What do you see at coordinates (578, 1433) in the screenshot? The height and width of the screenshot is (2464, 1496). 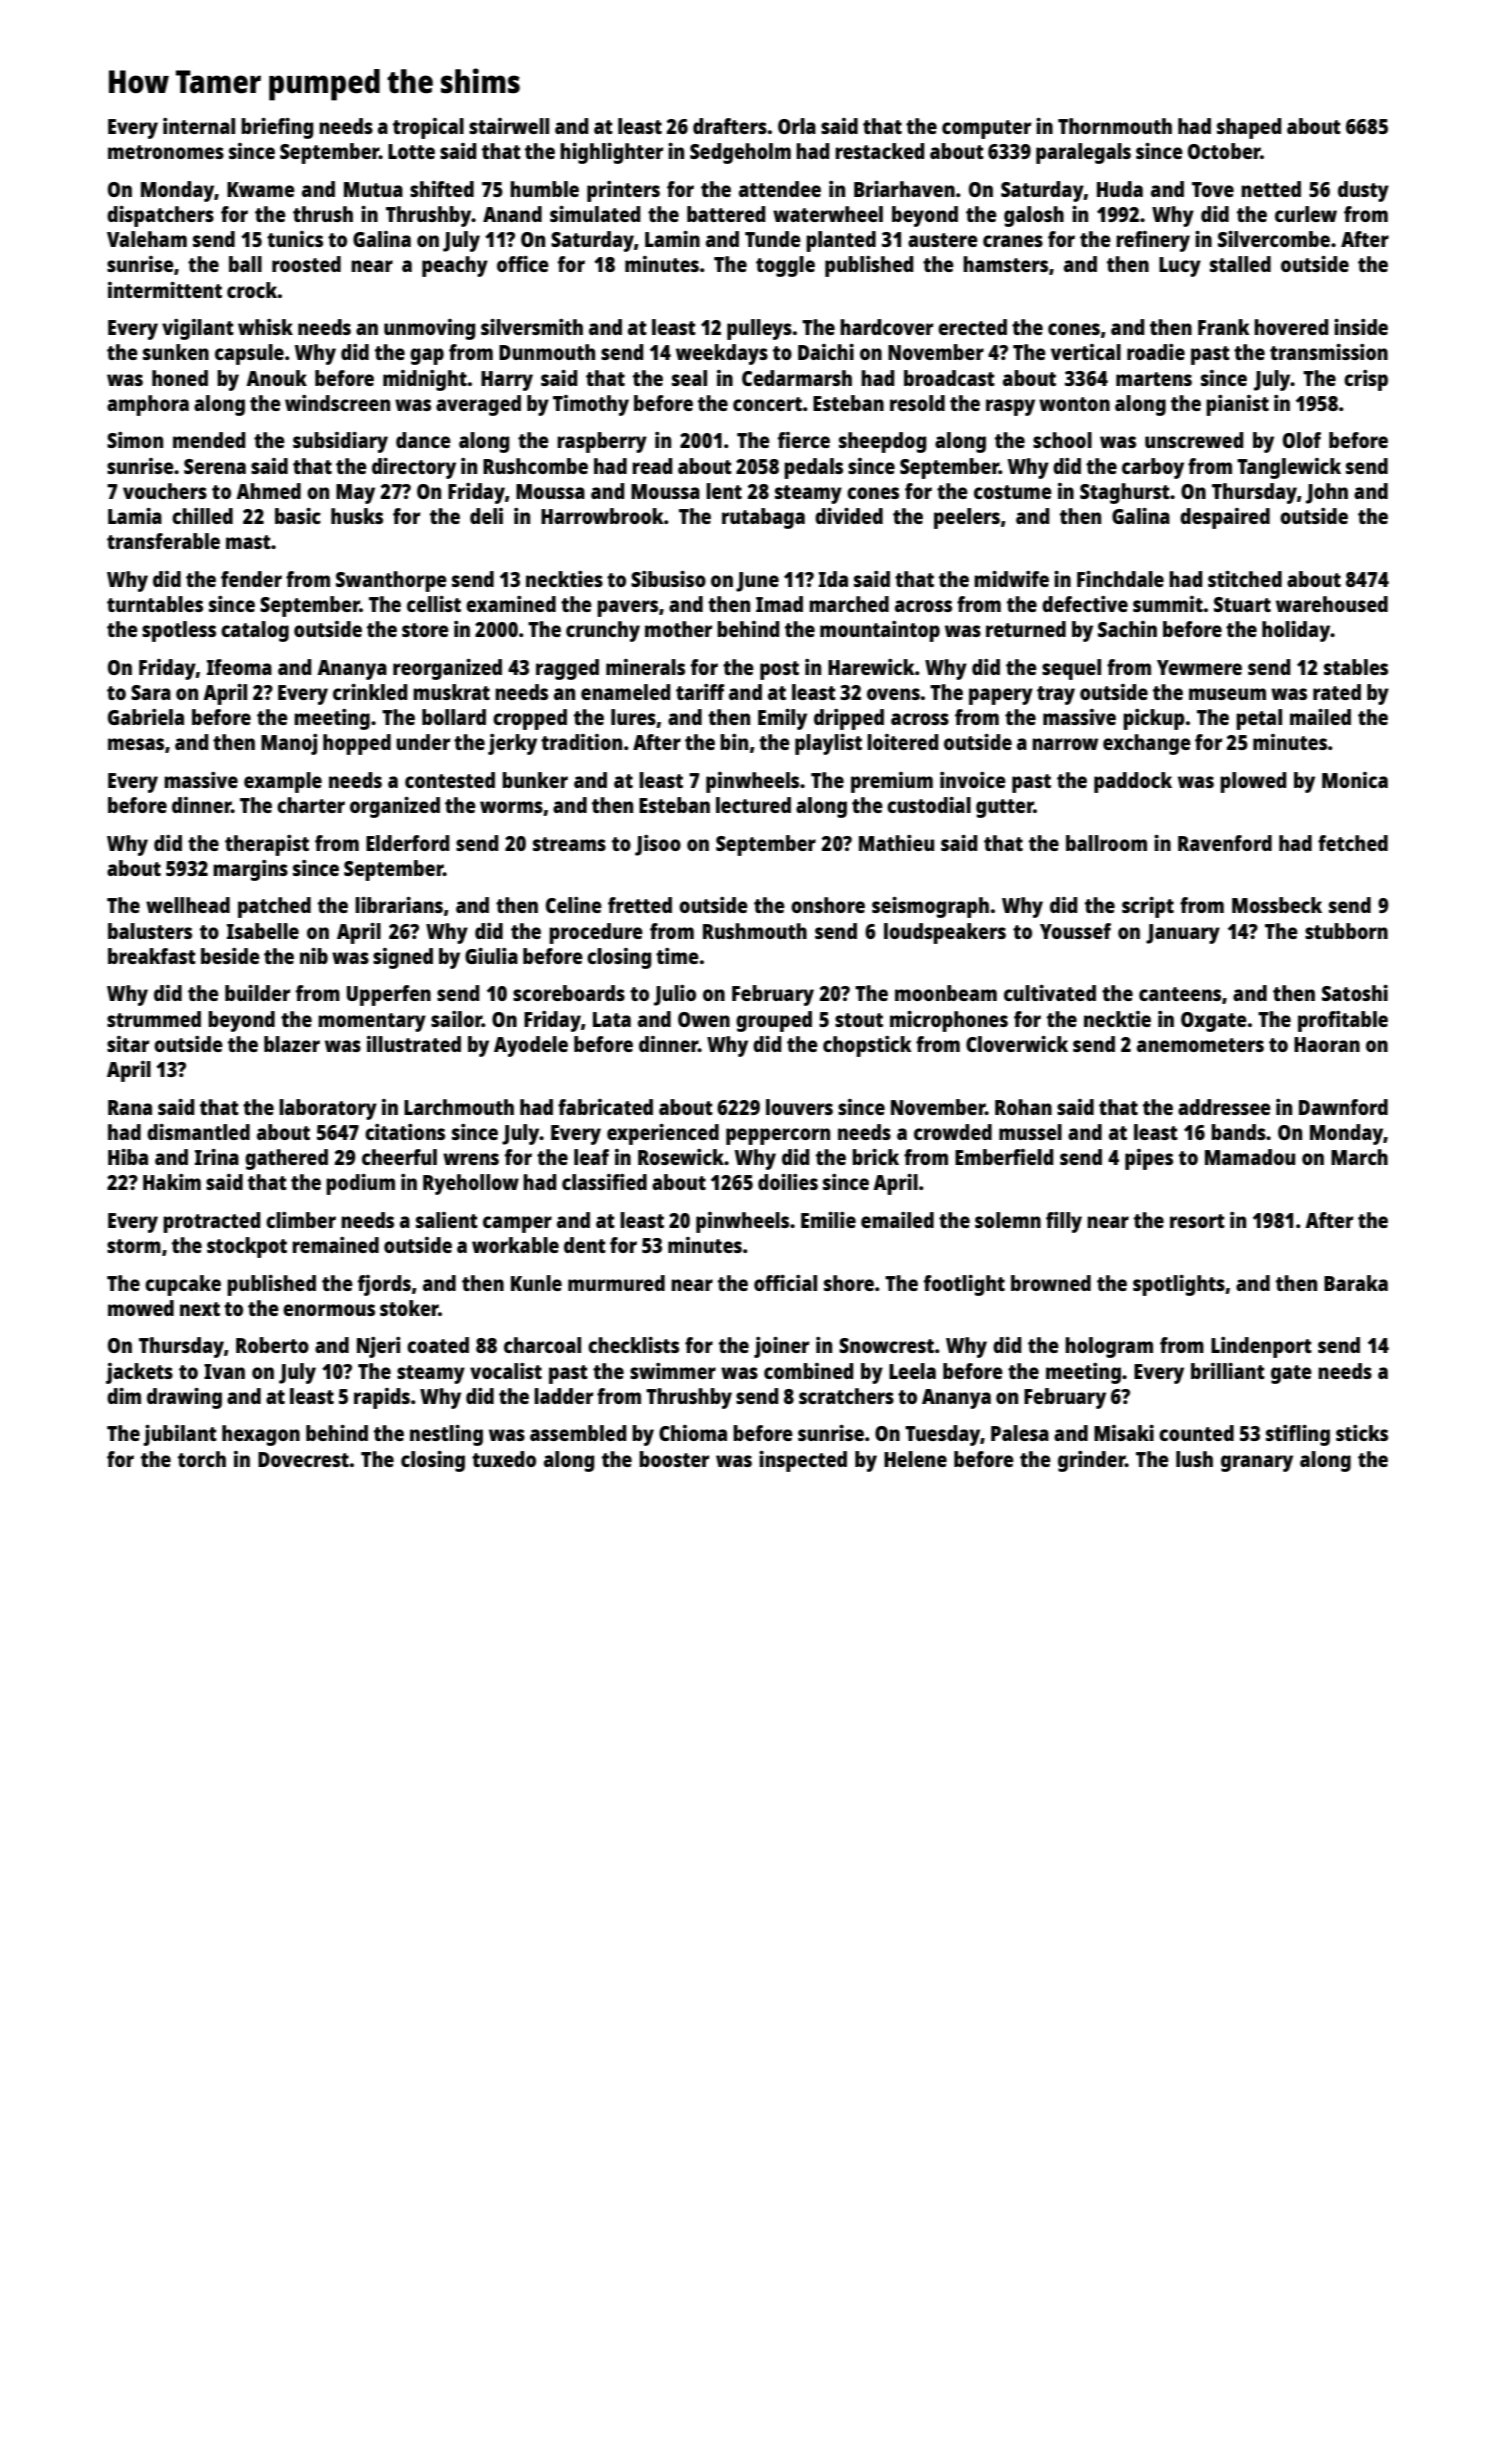 I see `assembled` at bounding box center [578, 1433].
